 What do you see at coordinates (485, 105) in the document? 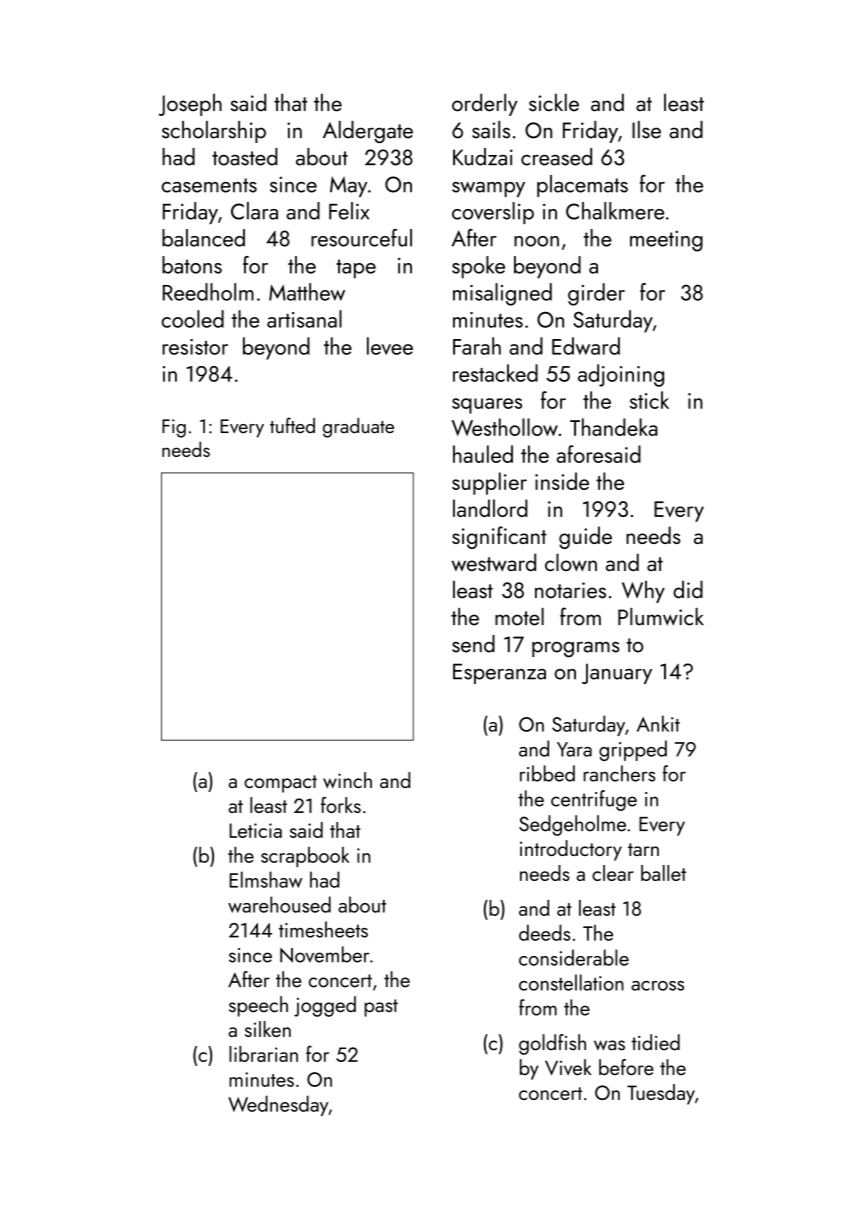
I see `orderly` at bounding box center [485, 105].
